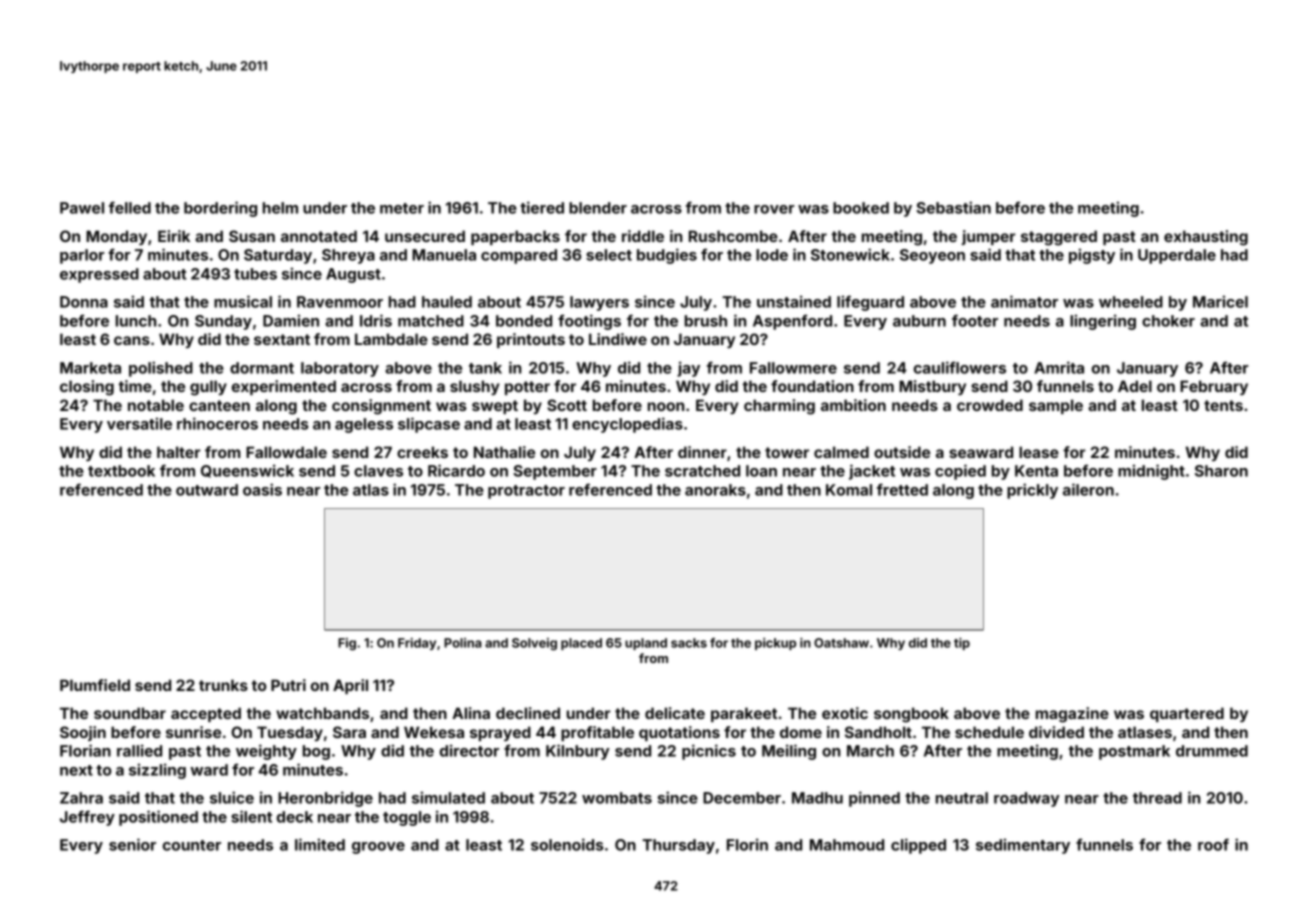 Image resolution: width=1308 pixels, height=924 pixels. I want to click on aileron, so click(1088, 489).
